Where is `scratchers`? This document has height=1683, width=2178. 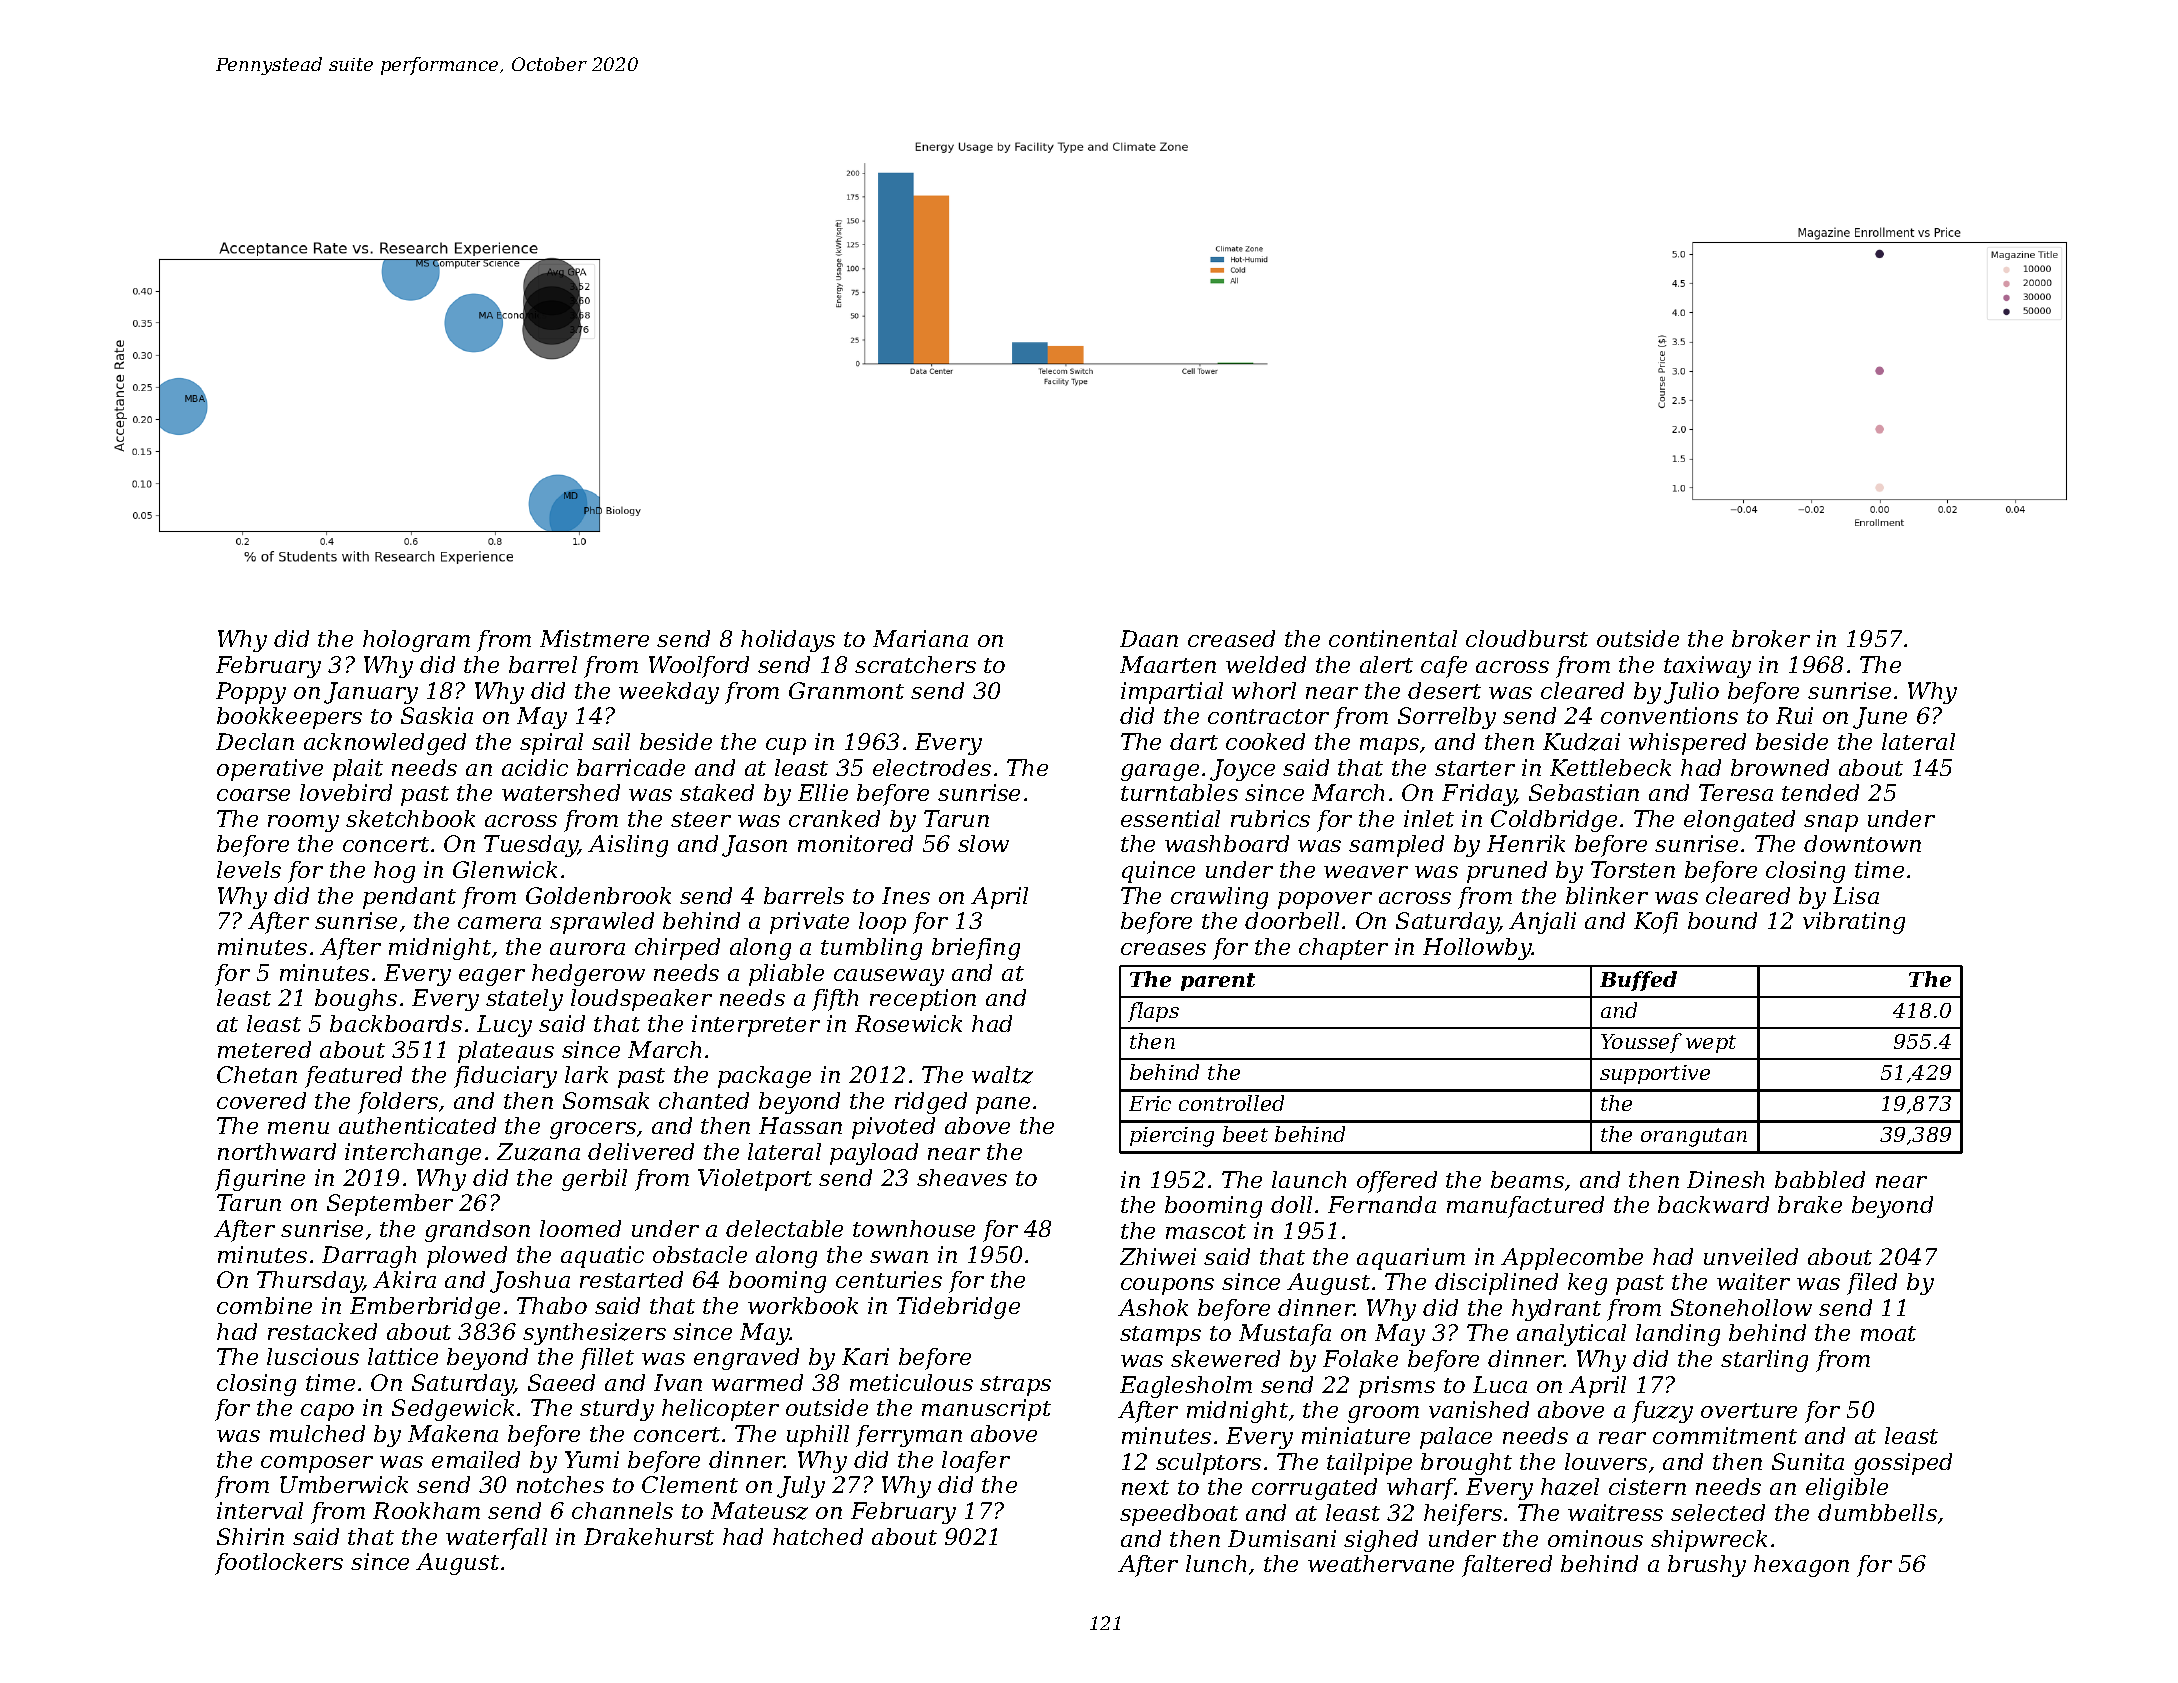 scratchers is located at coordinates (915, 664).
